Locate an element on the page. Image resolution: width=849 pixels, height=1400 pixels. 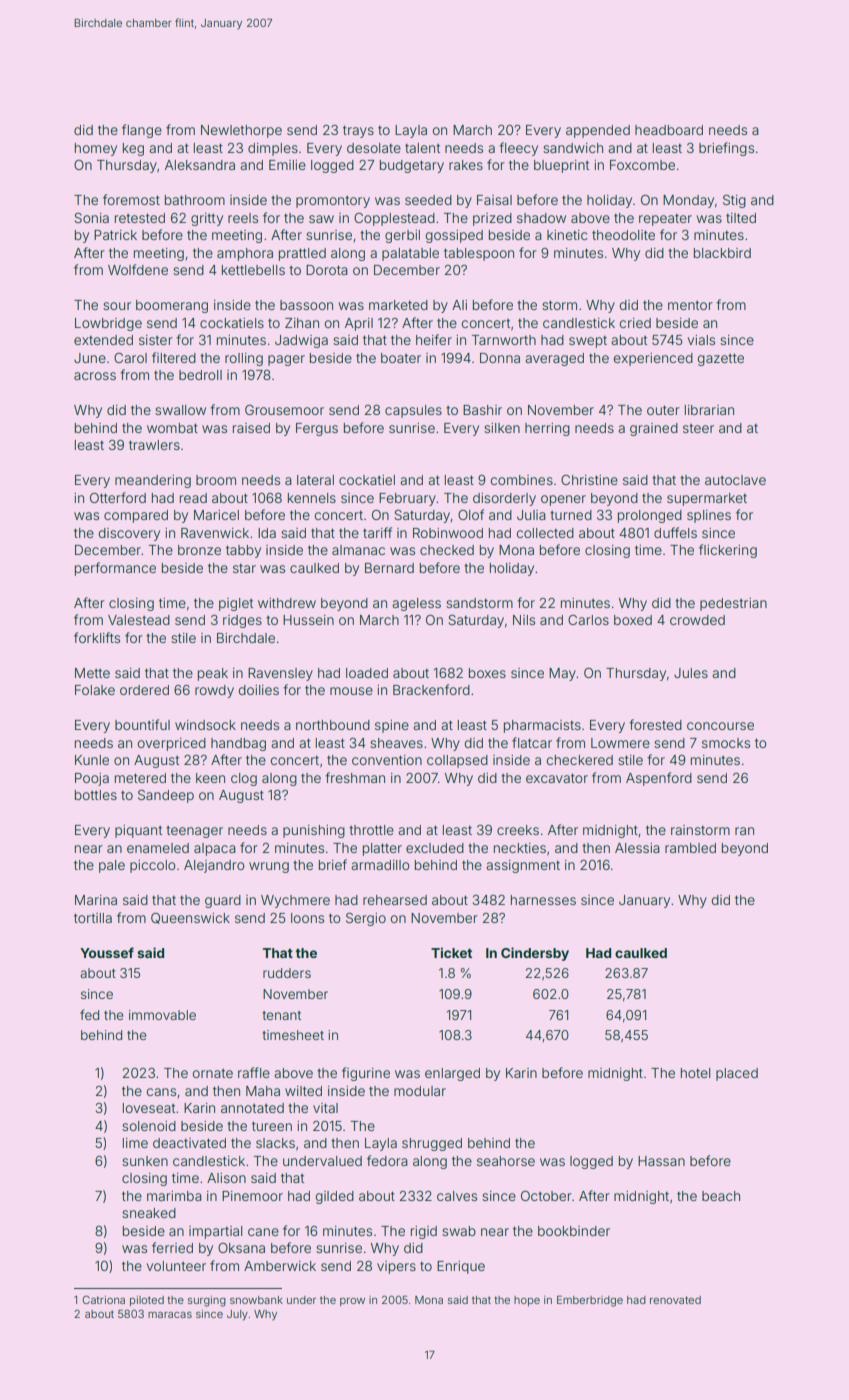
boomerang is located at coordinates (172, 306).
